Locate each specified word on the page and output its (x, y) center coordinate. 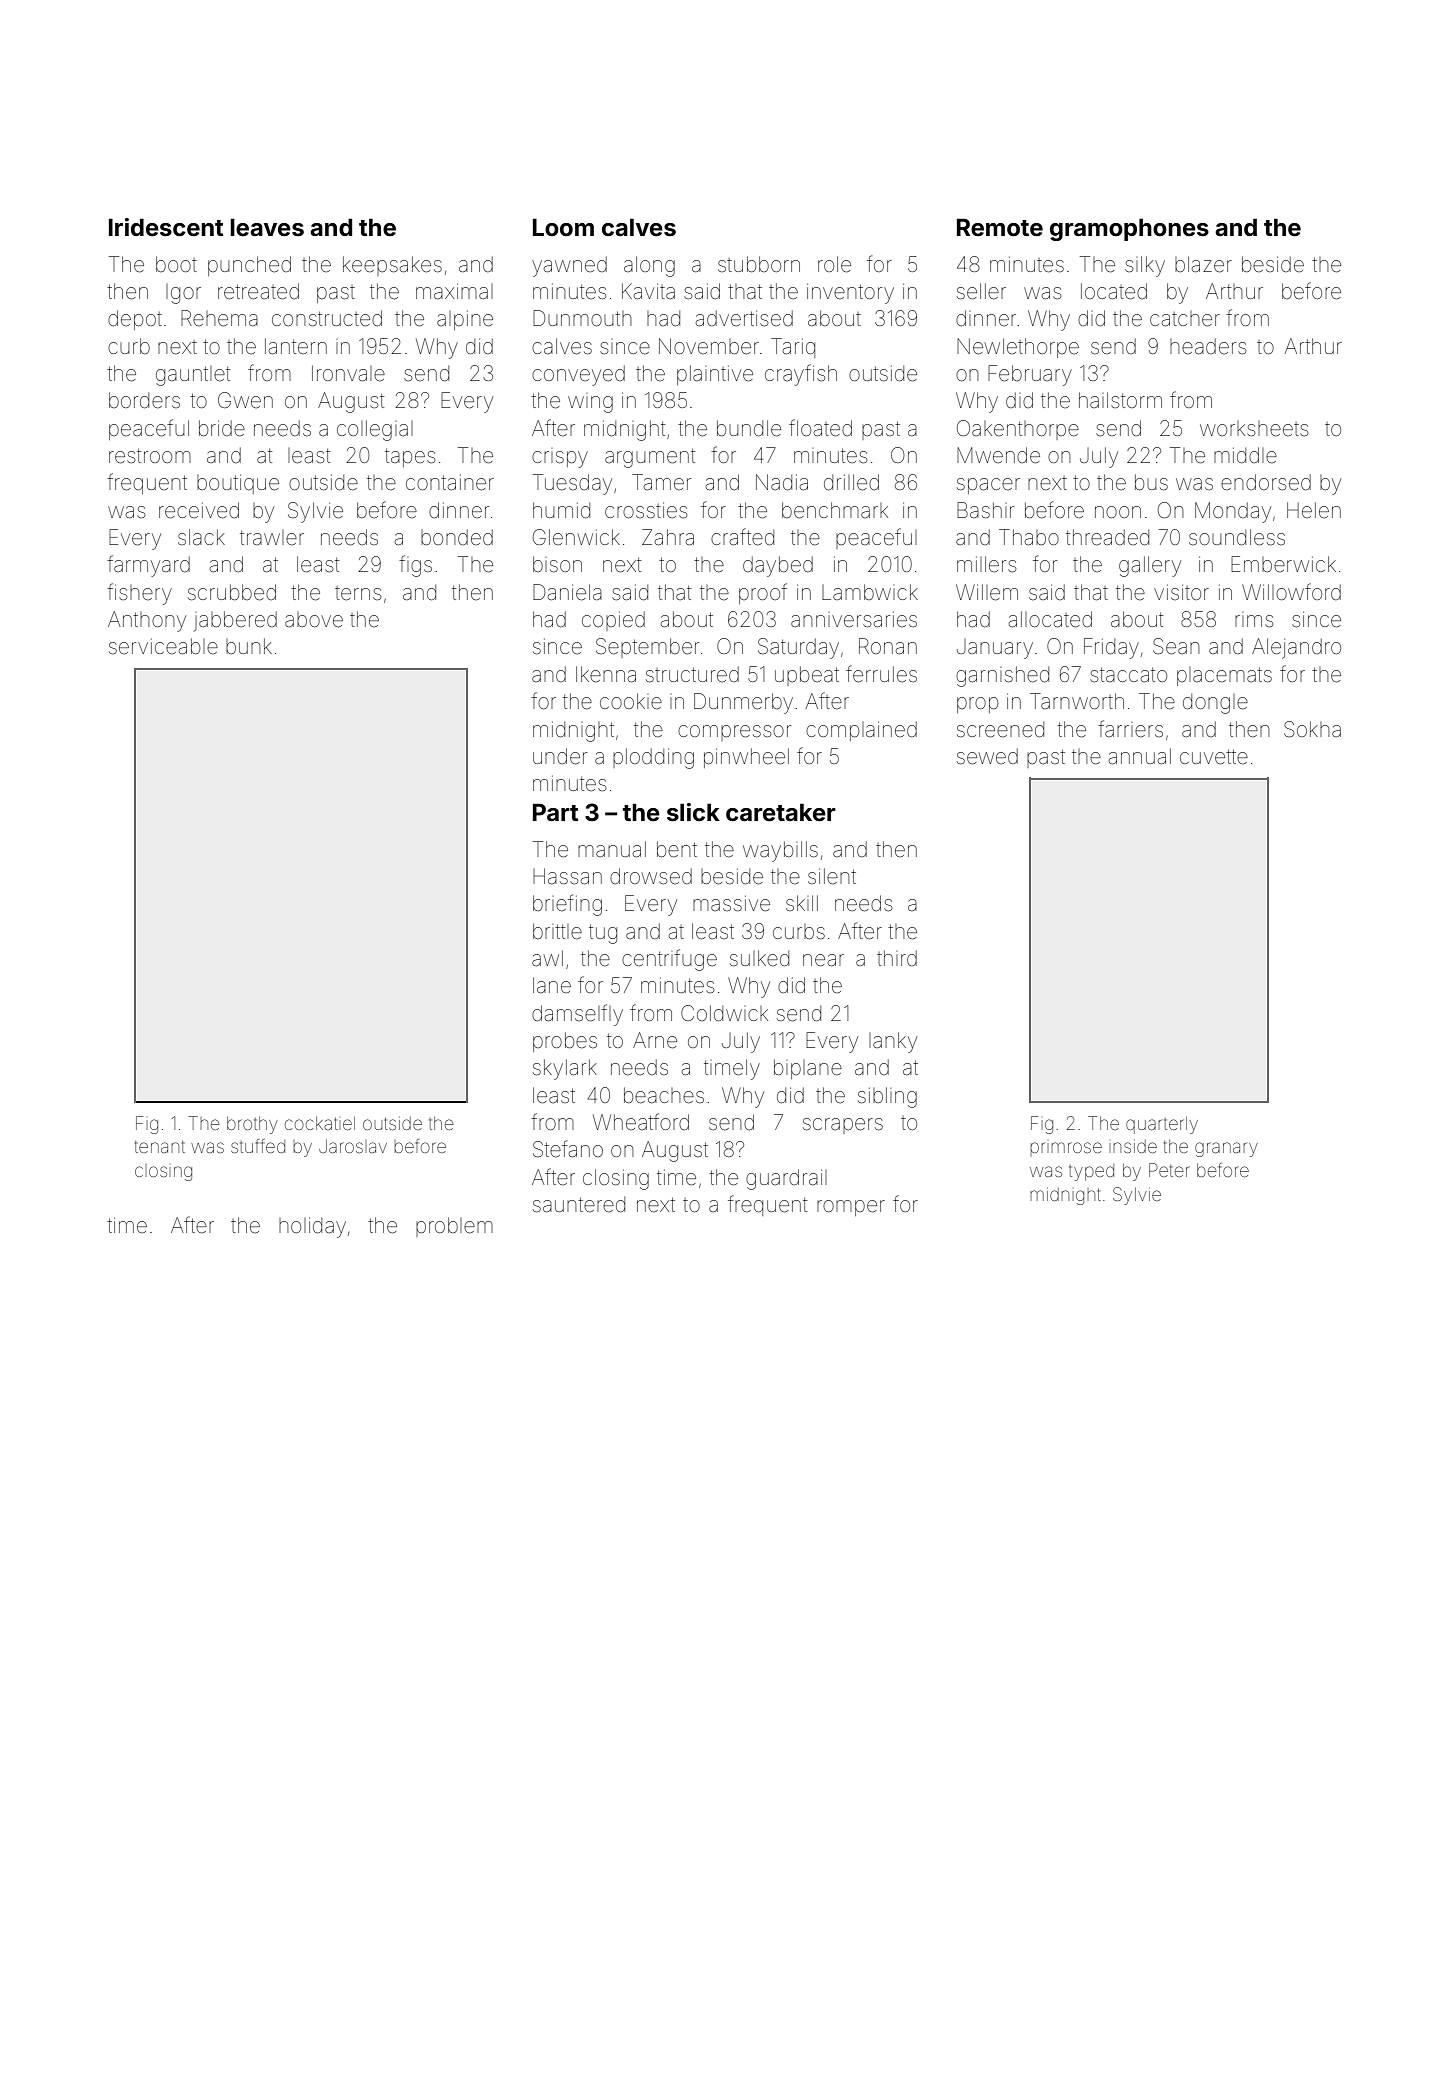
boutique (238, 484)
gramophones (1129, 229)
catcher (1185, 319)
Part (556, 812)
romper (851, 1208)
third (897, 958)
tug (603, 934)
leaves (267, 227)
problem (454, 1227)
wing (590, 403)
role (834, 264)
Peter (1169, 1170)
